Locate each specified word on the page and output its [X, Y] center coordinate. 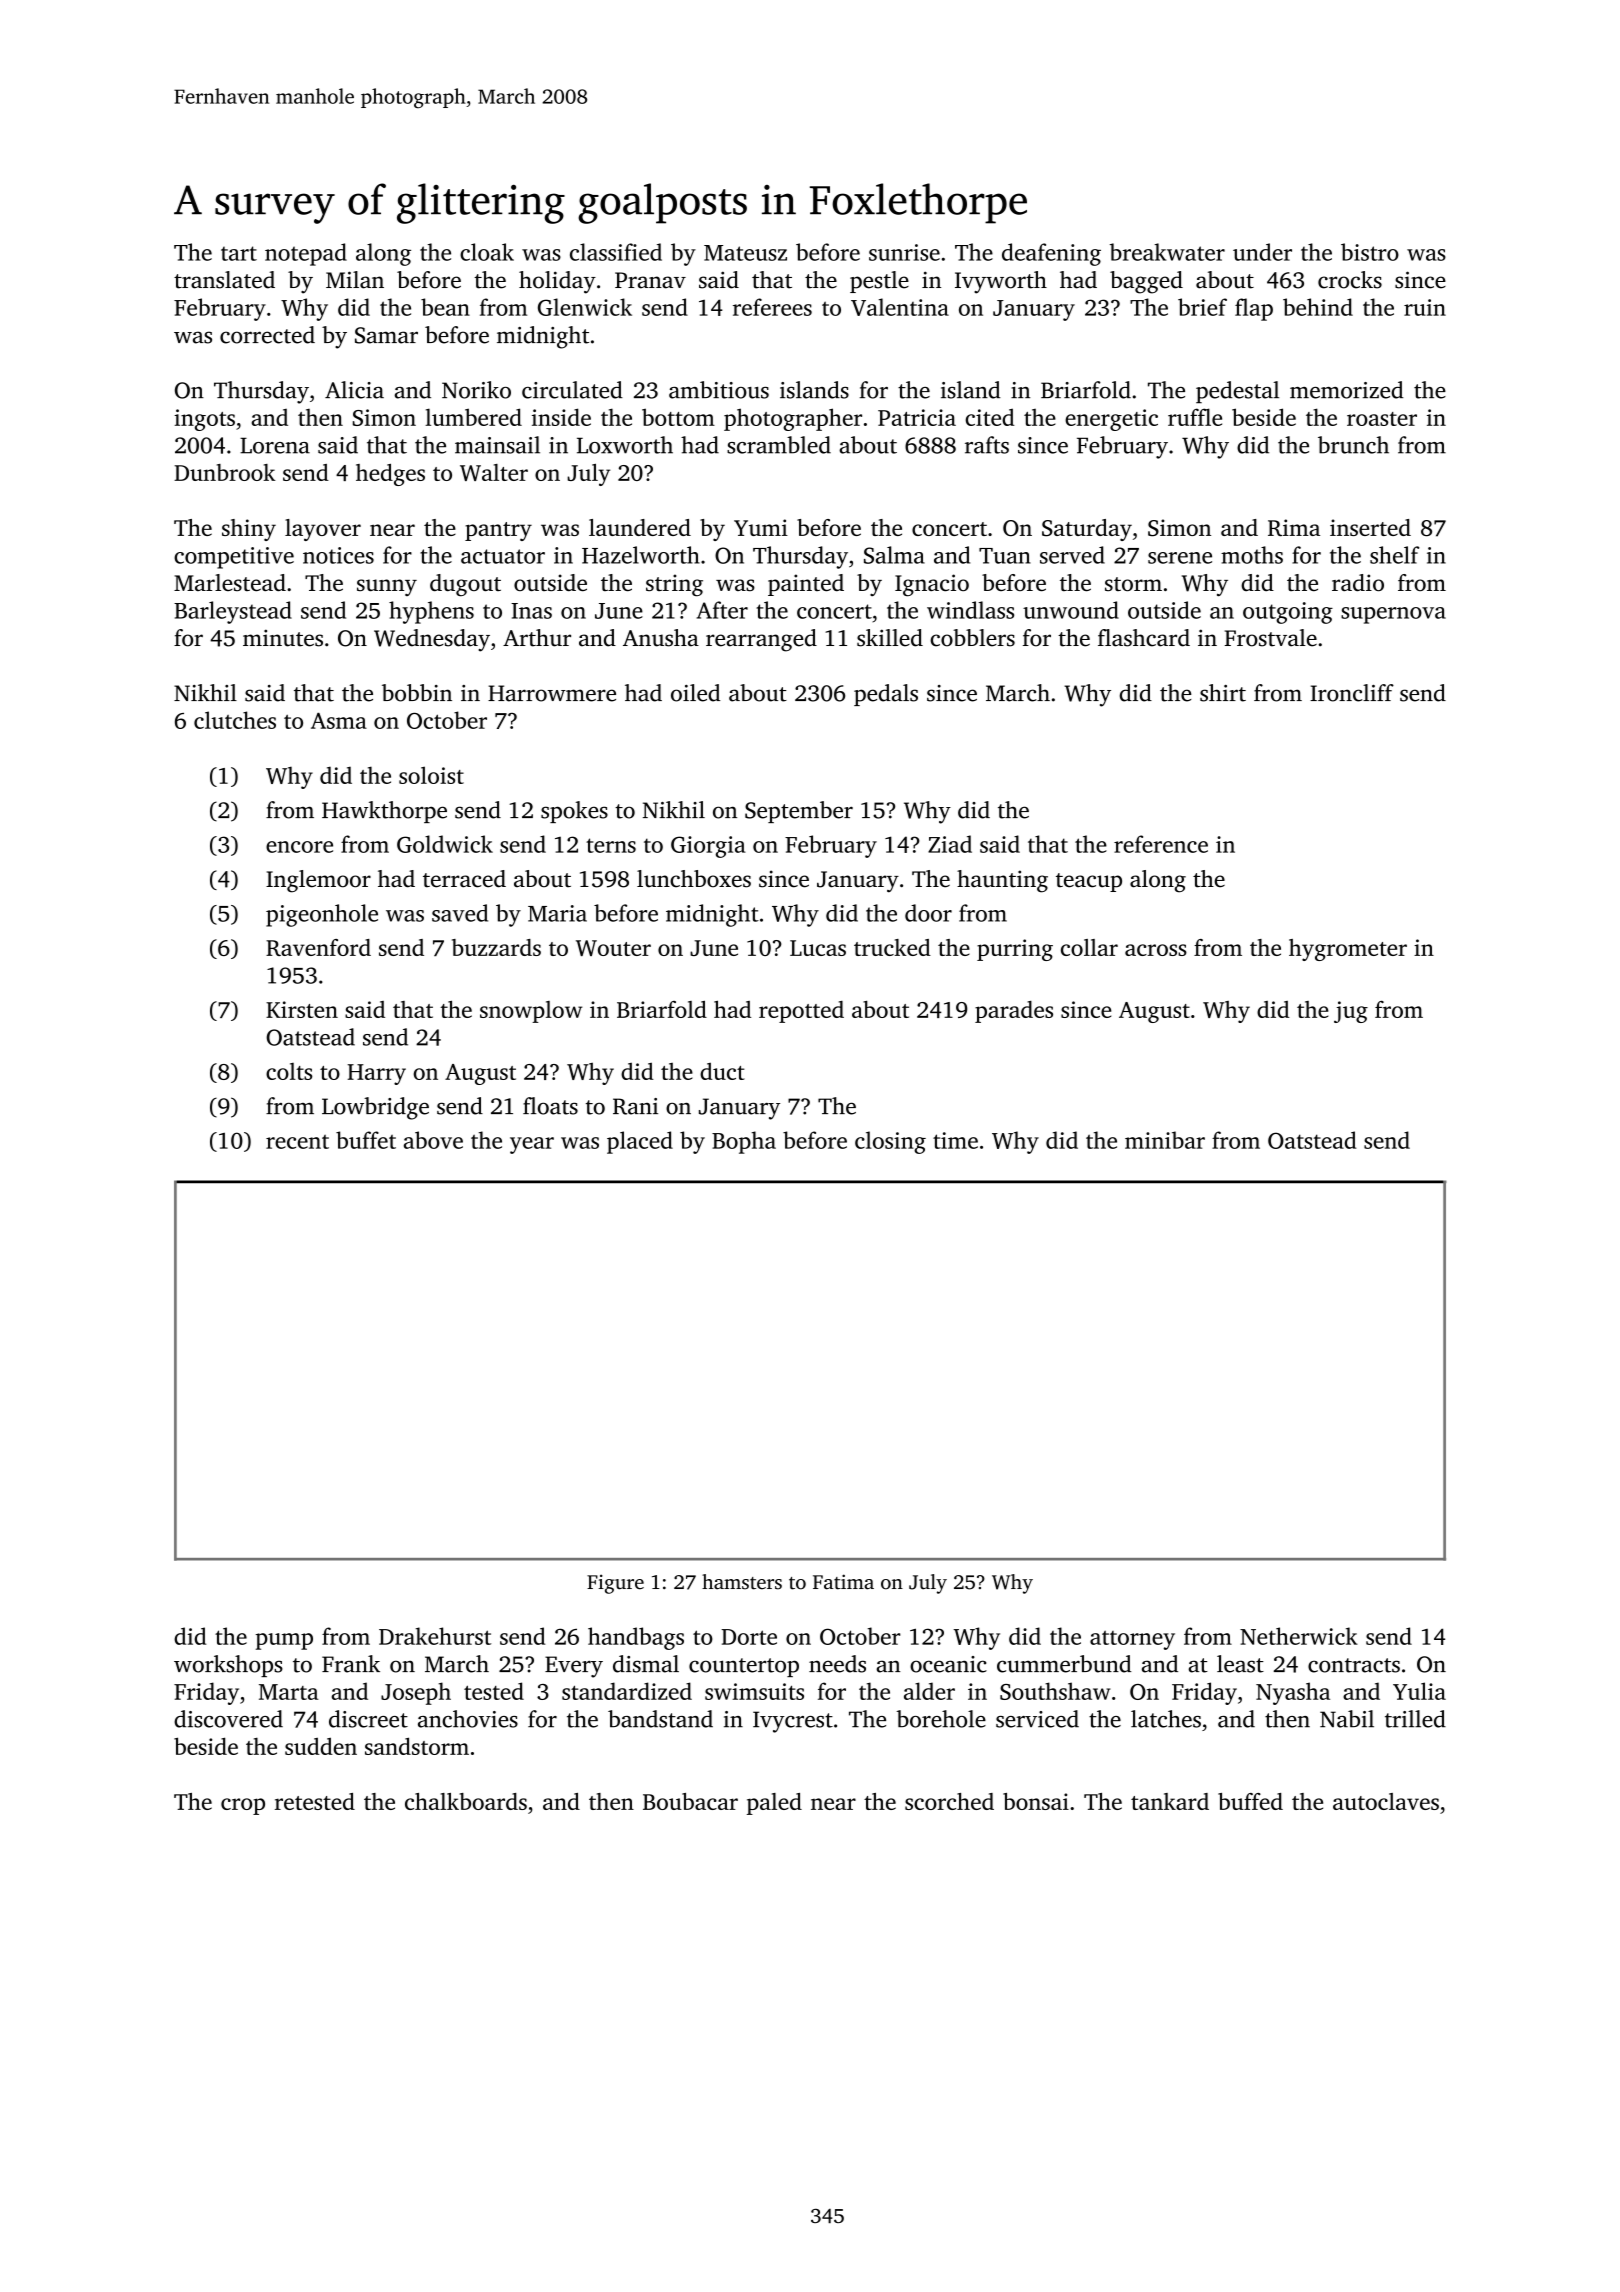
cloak [487, 252]
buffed [1250, 1801]
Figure [615, 1584]
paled [774, 1804]
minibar [1165, 1140]
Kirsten [302, 1009]
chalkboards [466, 1801]
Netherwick [1299, 1636]
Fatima [843, 1582]
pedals [886, 695]
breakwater [1167, 252]
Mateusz [745, 253]
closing [890, 1142]
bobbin [417, 693]
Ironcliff [1352, 693]
